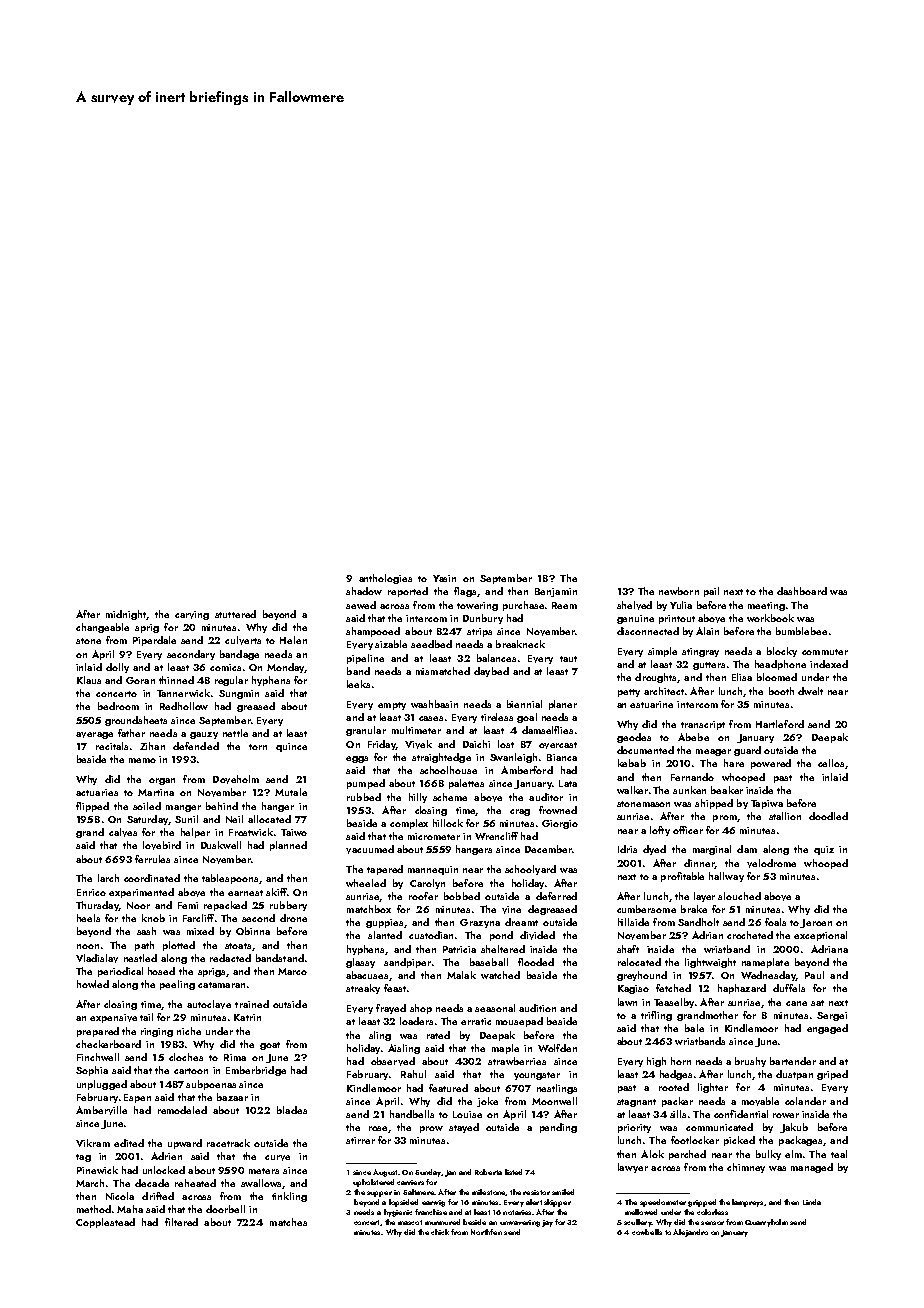 Image resolution: width=924 pixels, height=1308 pixels. What do you see at coordinates (645, 750) in the screenshot?
I see `documented` at bounding box center [645, 750].
